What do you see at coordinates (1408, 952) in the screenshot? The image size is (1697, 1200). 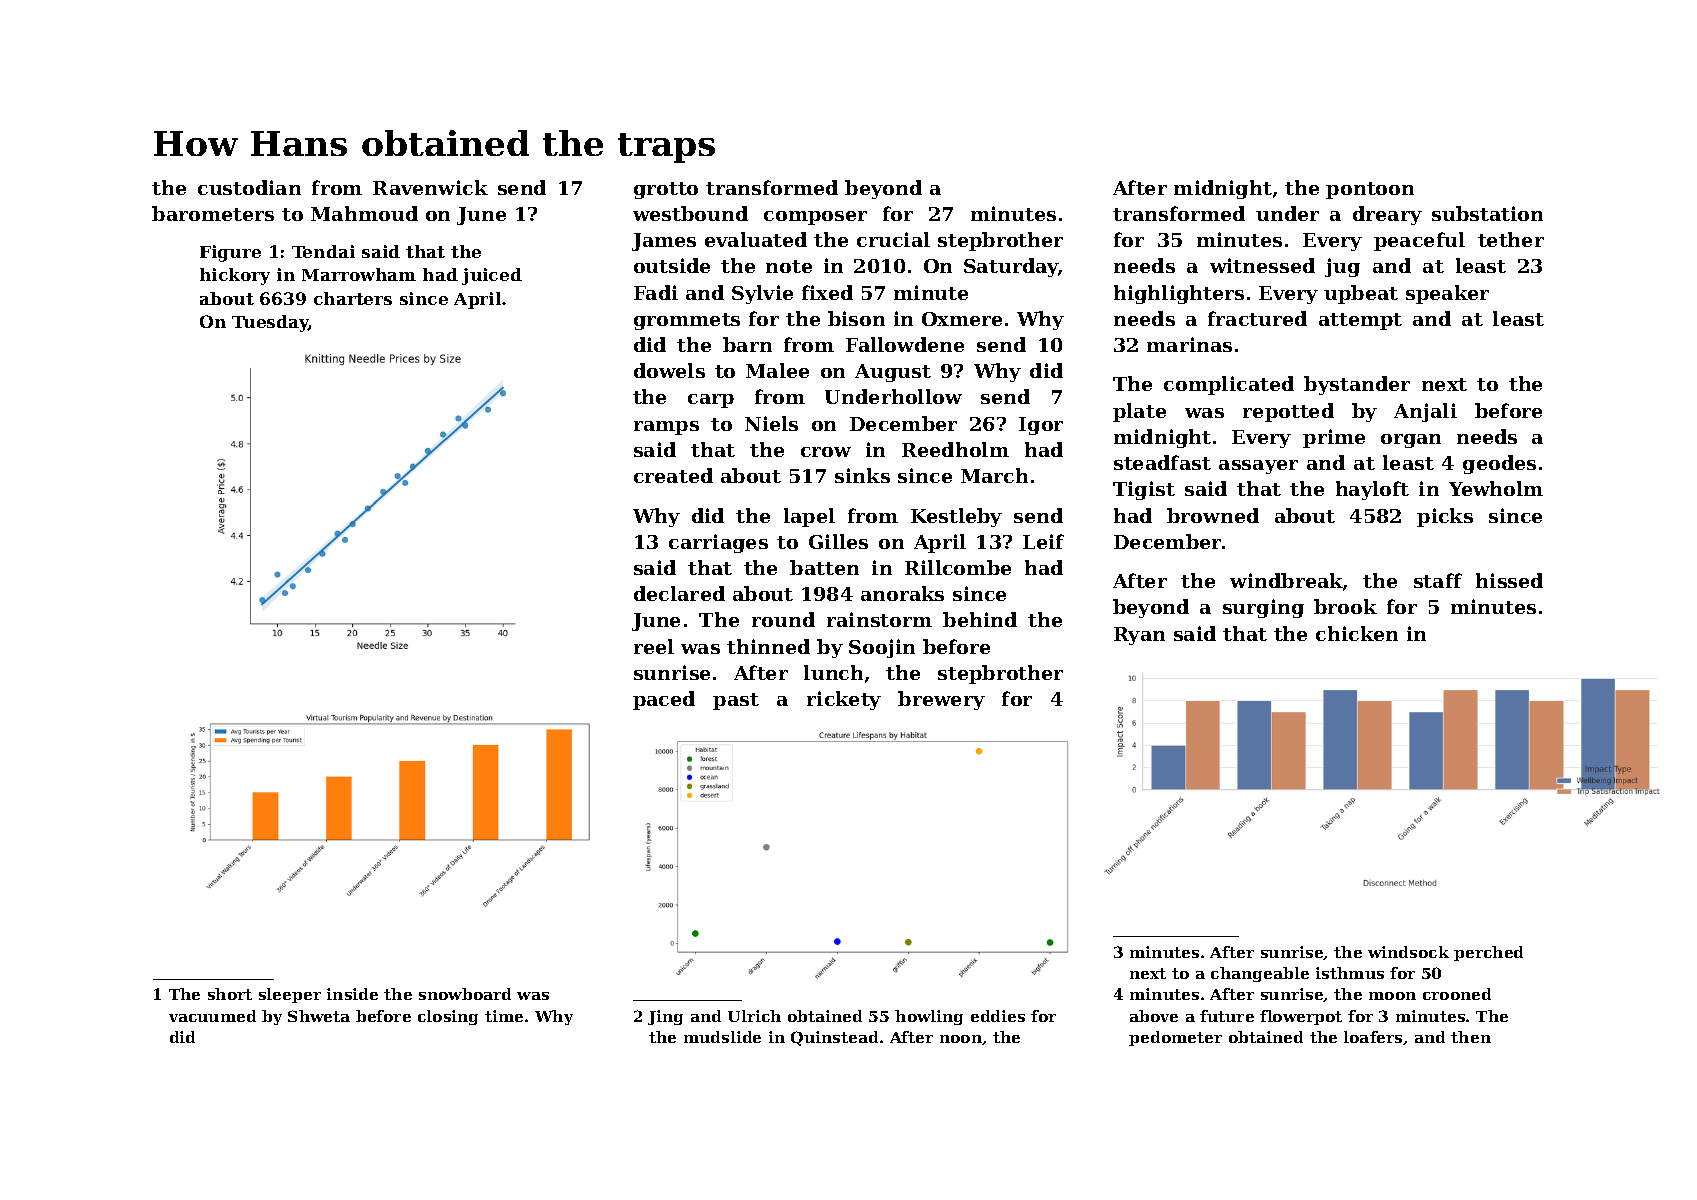 I see `windsock` at bounding box center [1408, 952].
